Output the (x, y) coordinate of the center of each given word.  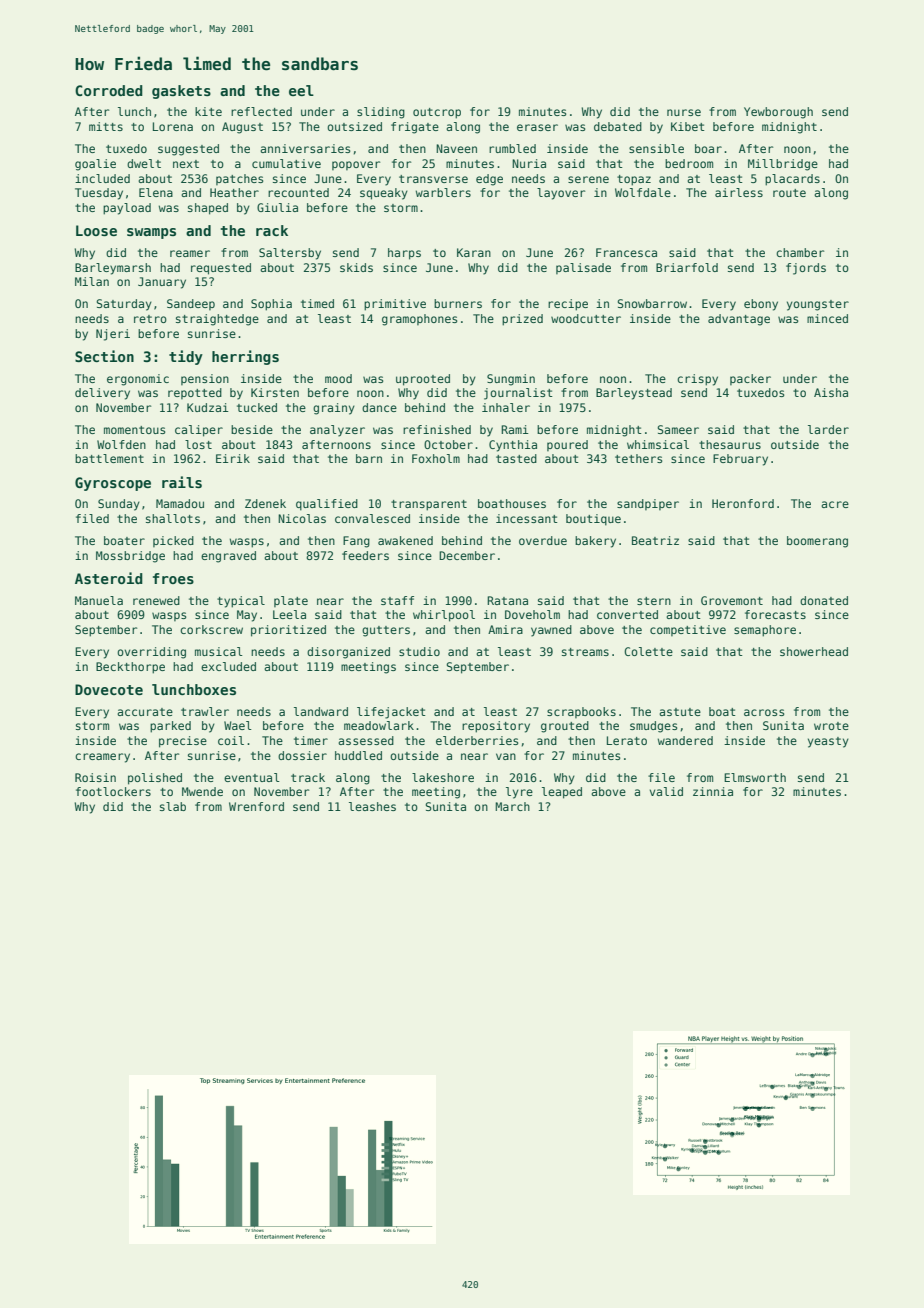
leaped (562, 793)
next (186, 164)
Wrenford (256, 806)
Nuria (529, 163)
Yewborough (778, 113)
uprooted (423, 380)
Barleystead (634, 394)
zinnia (713, 791)
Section (104, 356)
